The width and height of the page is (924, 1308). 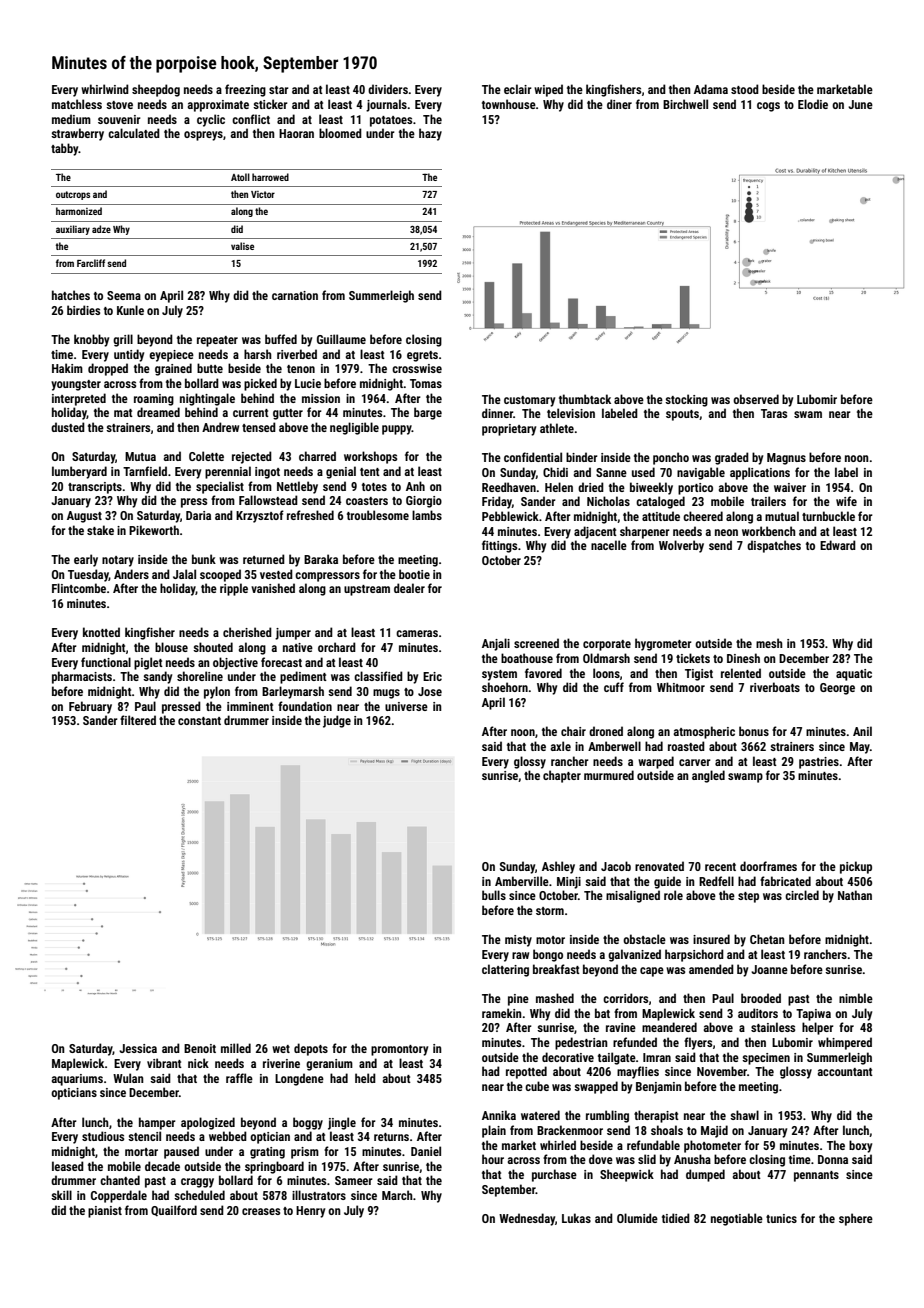 I want to click on hazy, so click(x=430, y=134).
